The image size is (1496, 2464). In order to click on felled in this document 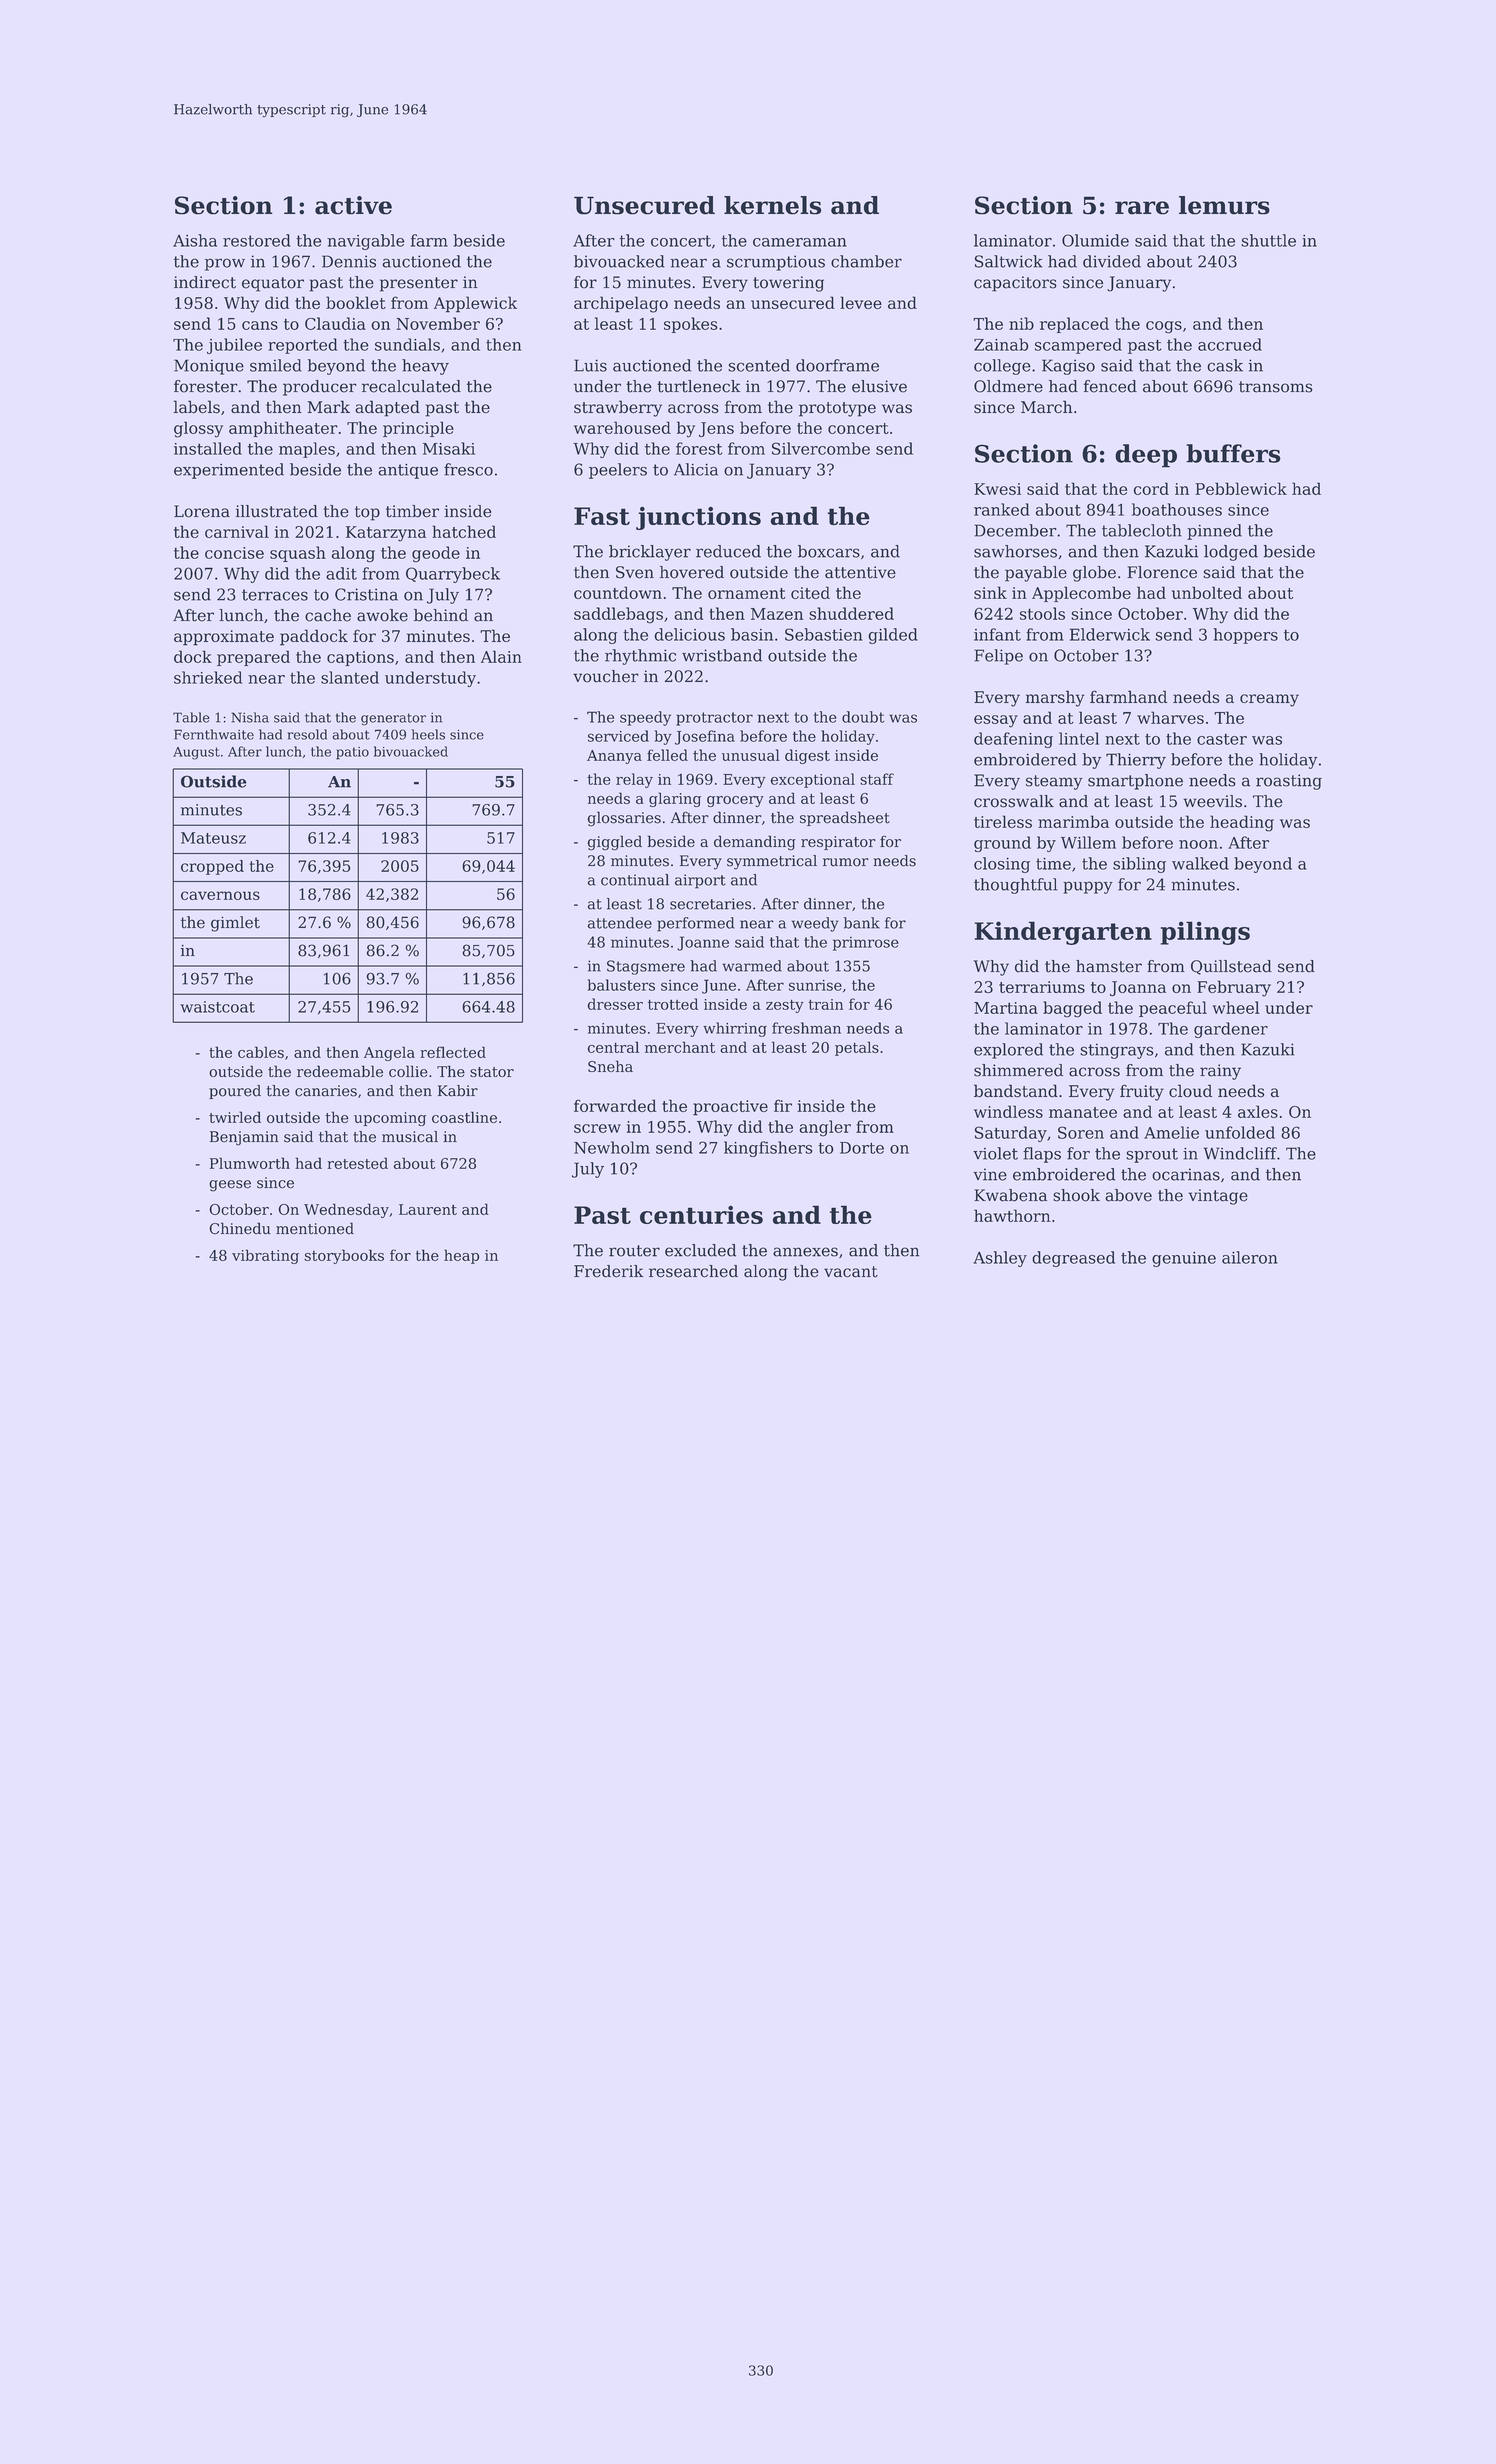, I will do `click(667, 755)`.
